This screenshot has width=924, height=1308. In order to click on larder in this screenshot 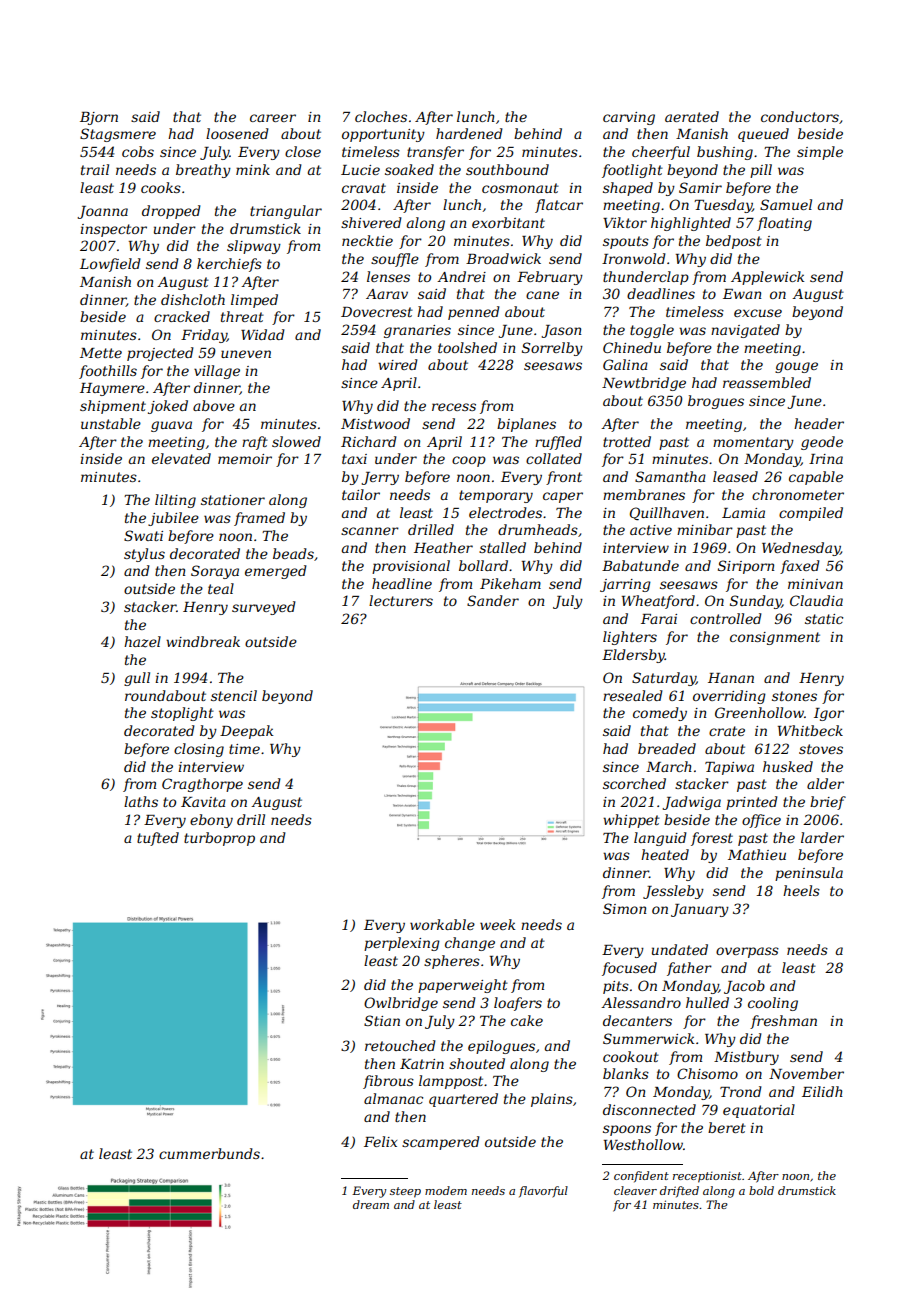, I will do `click(822, 837)`.
